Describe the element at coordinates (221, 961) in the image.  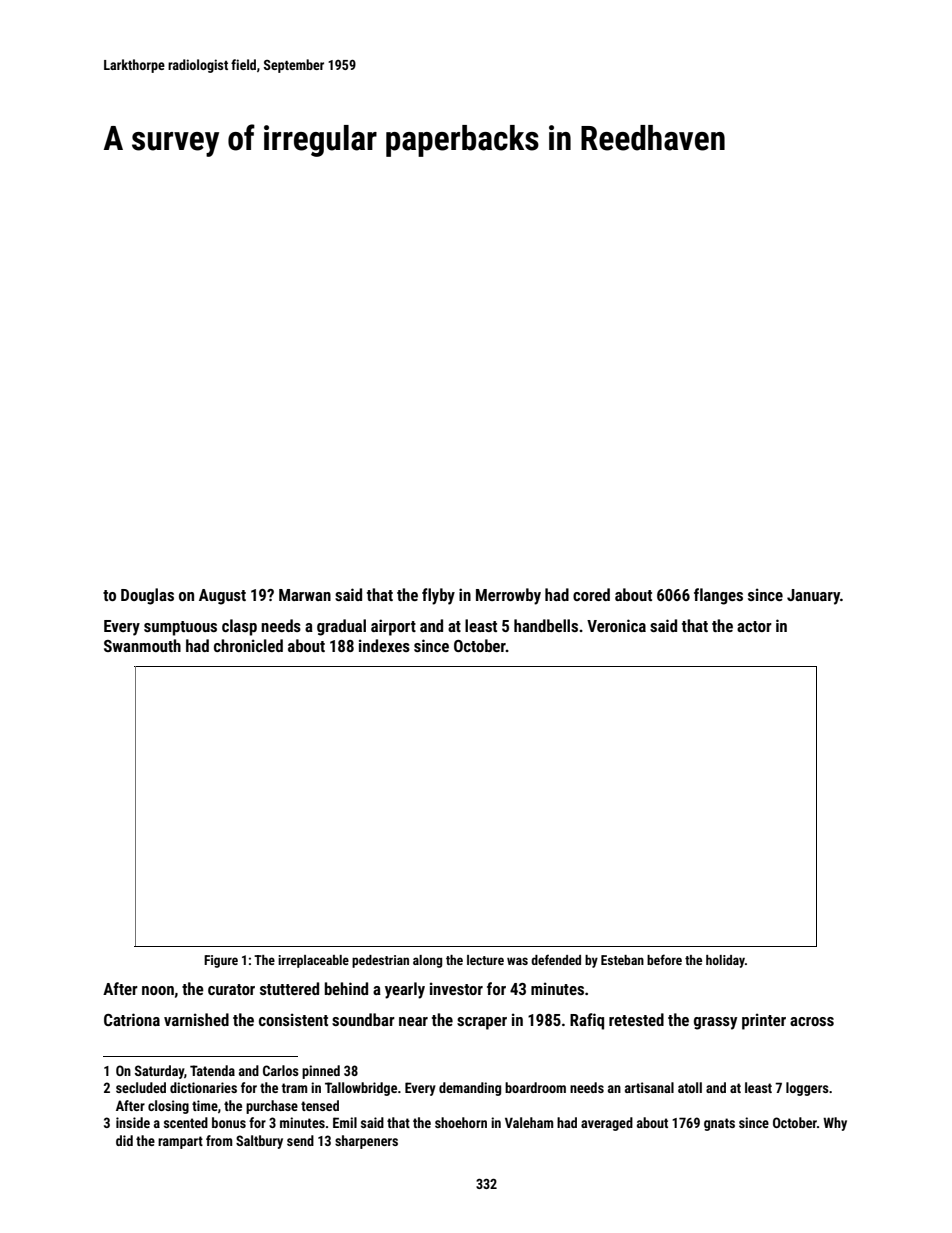
I see `Figure` at that location.
